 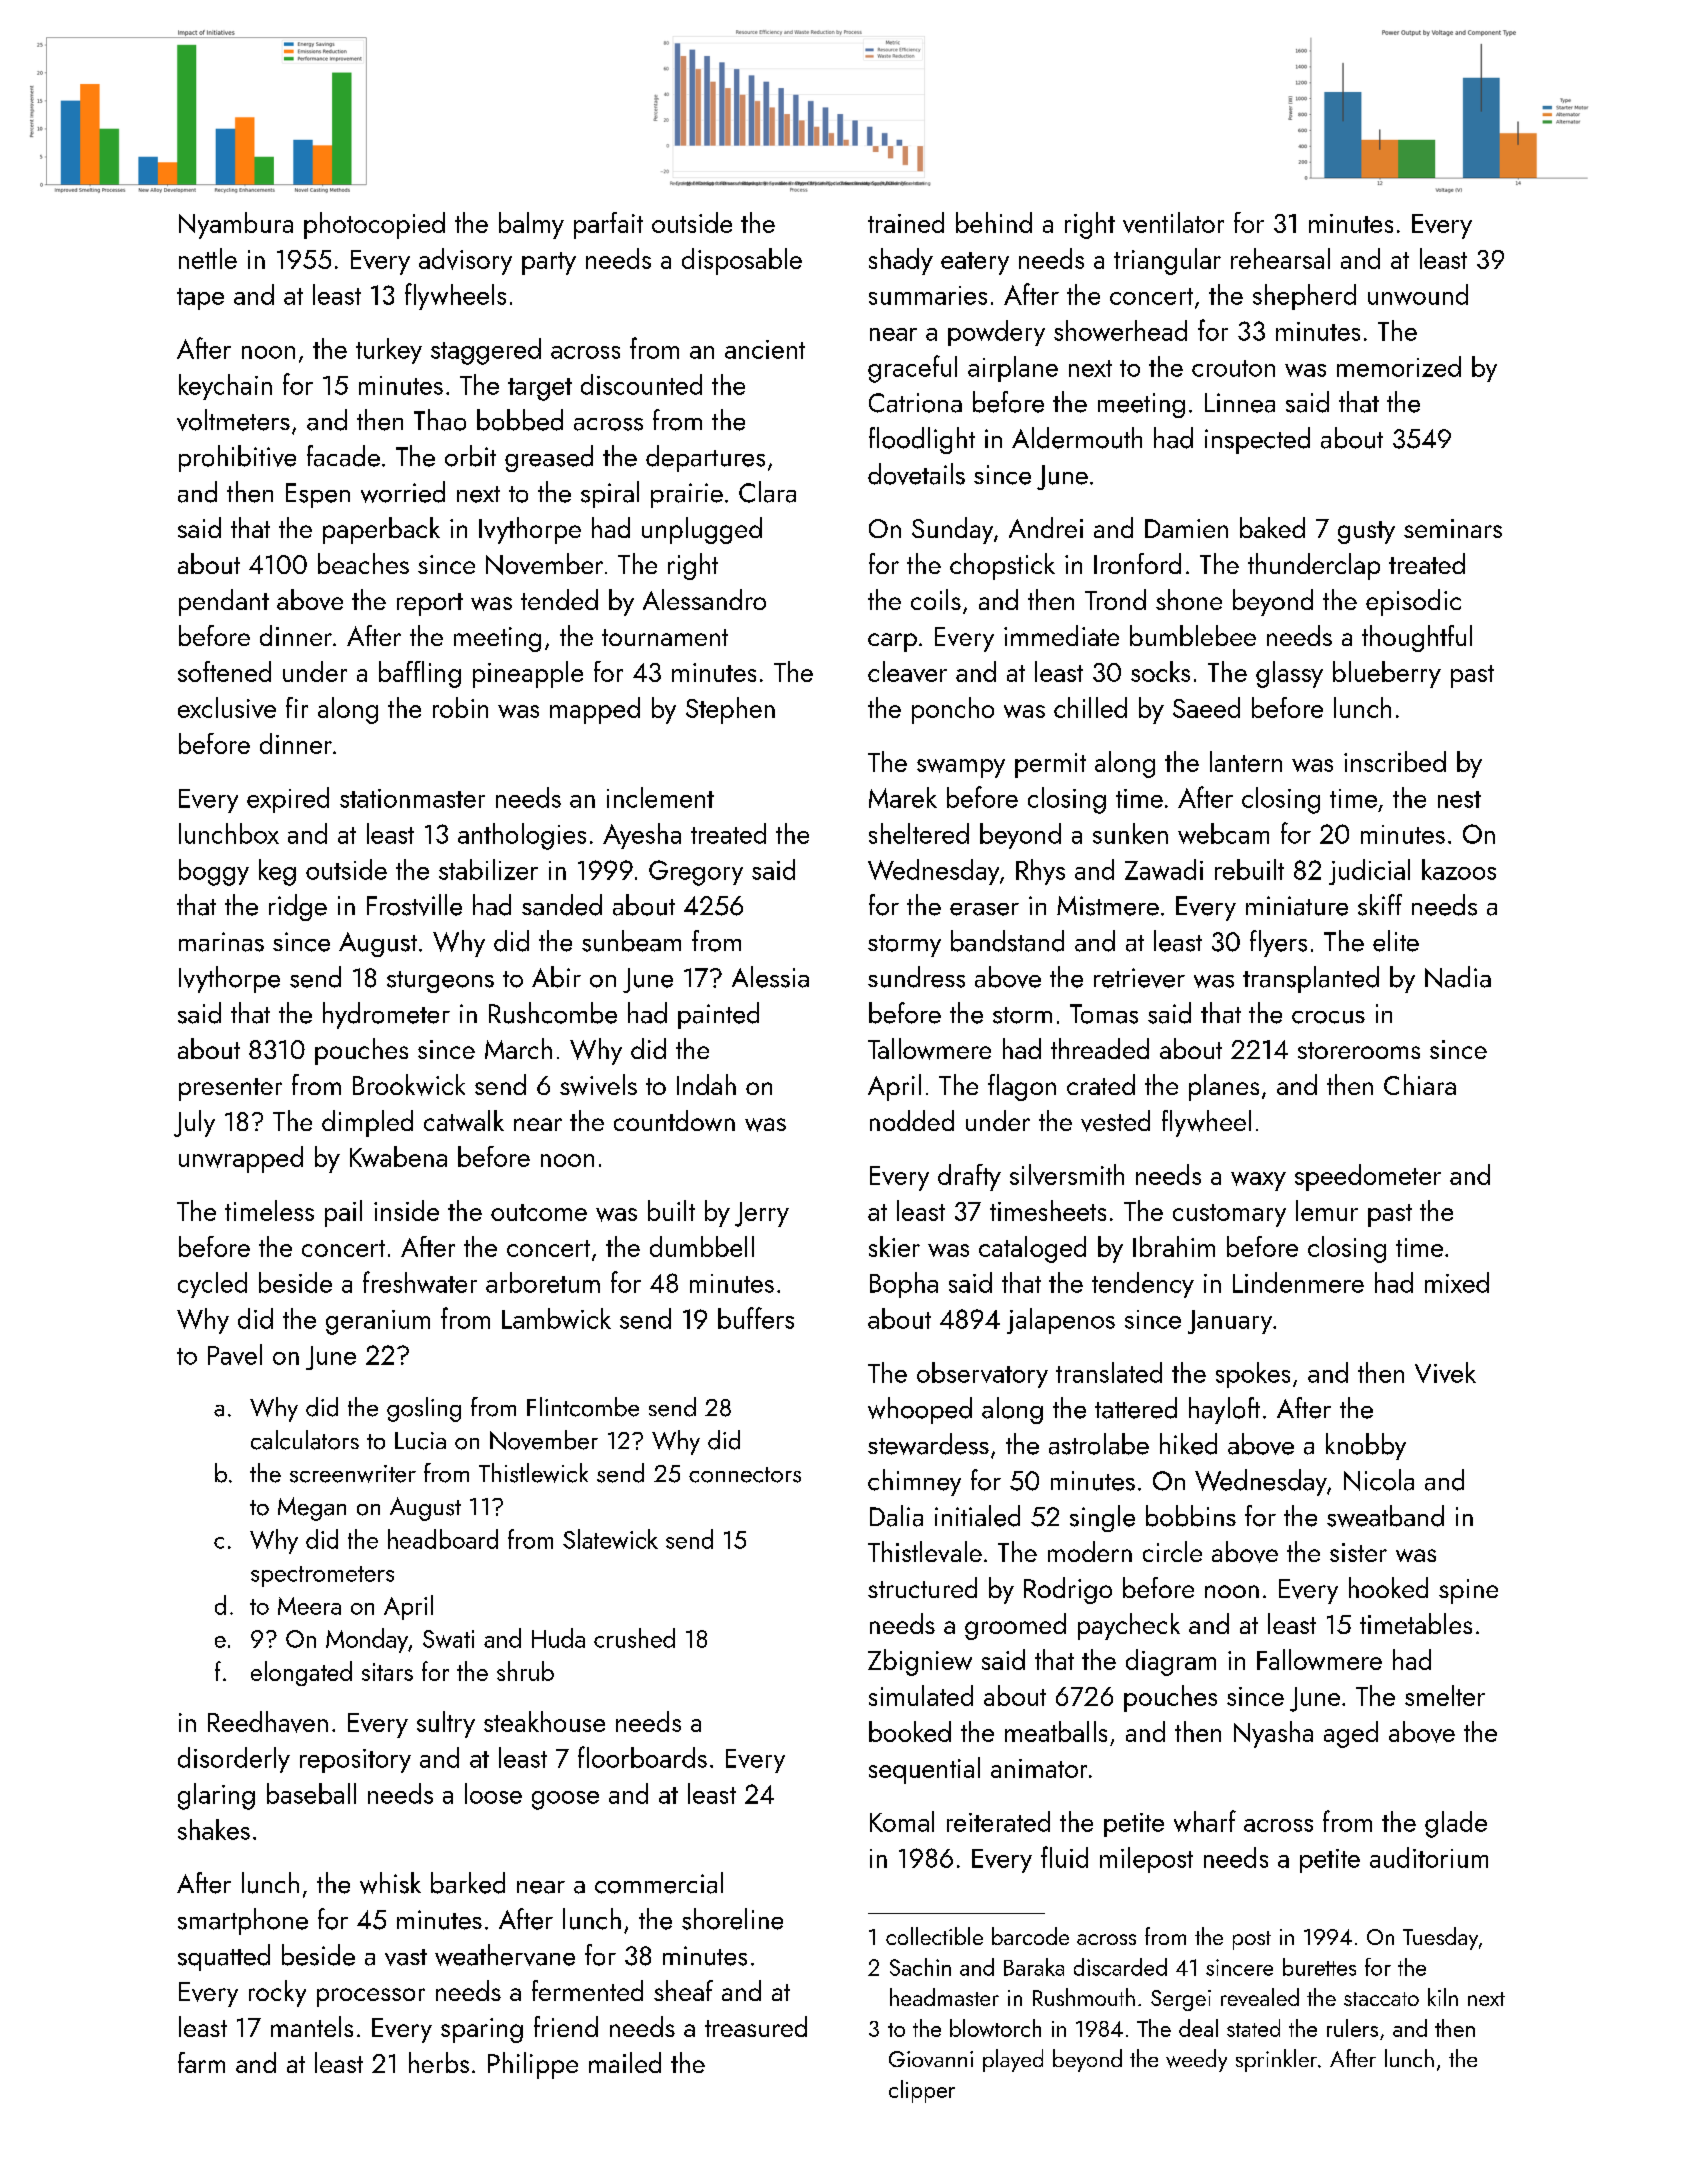 What do you see at coordinates (770, 977) in the screenshot?
I see `Alessia` at bounding box center [770, 977].
